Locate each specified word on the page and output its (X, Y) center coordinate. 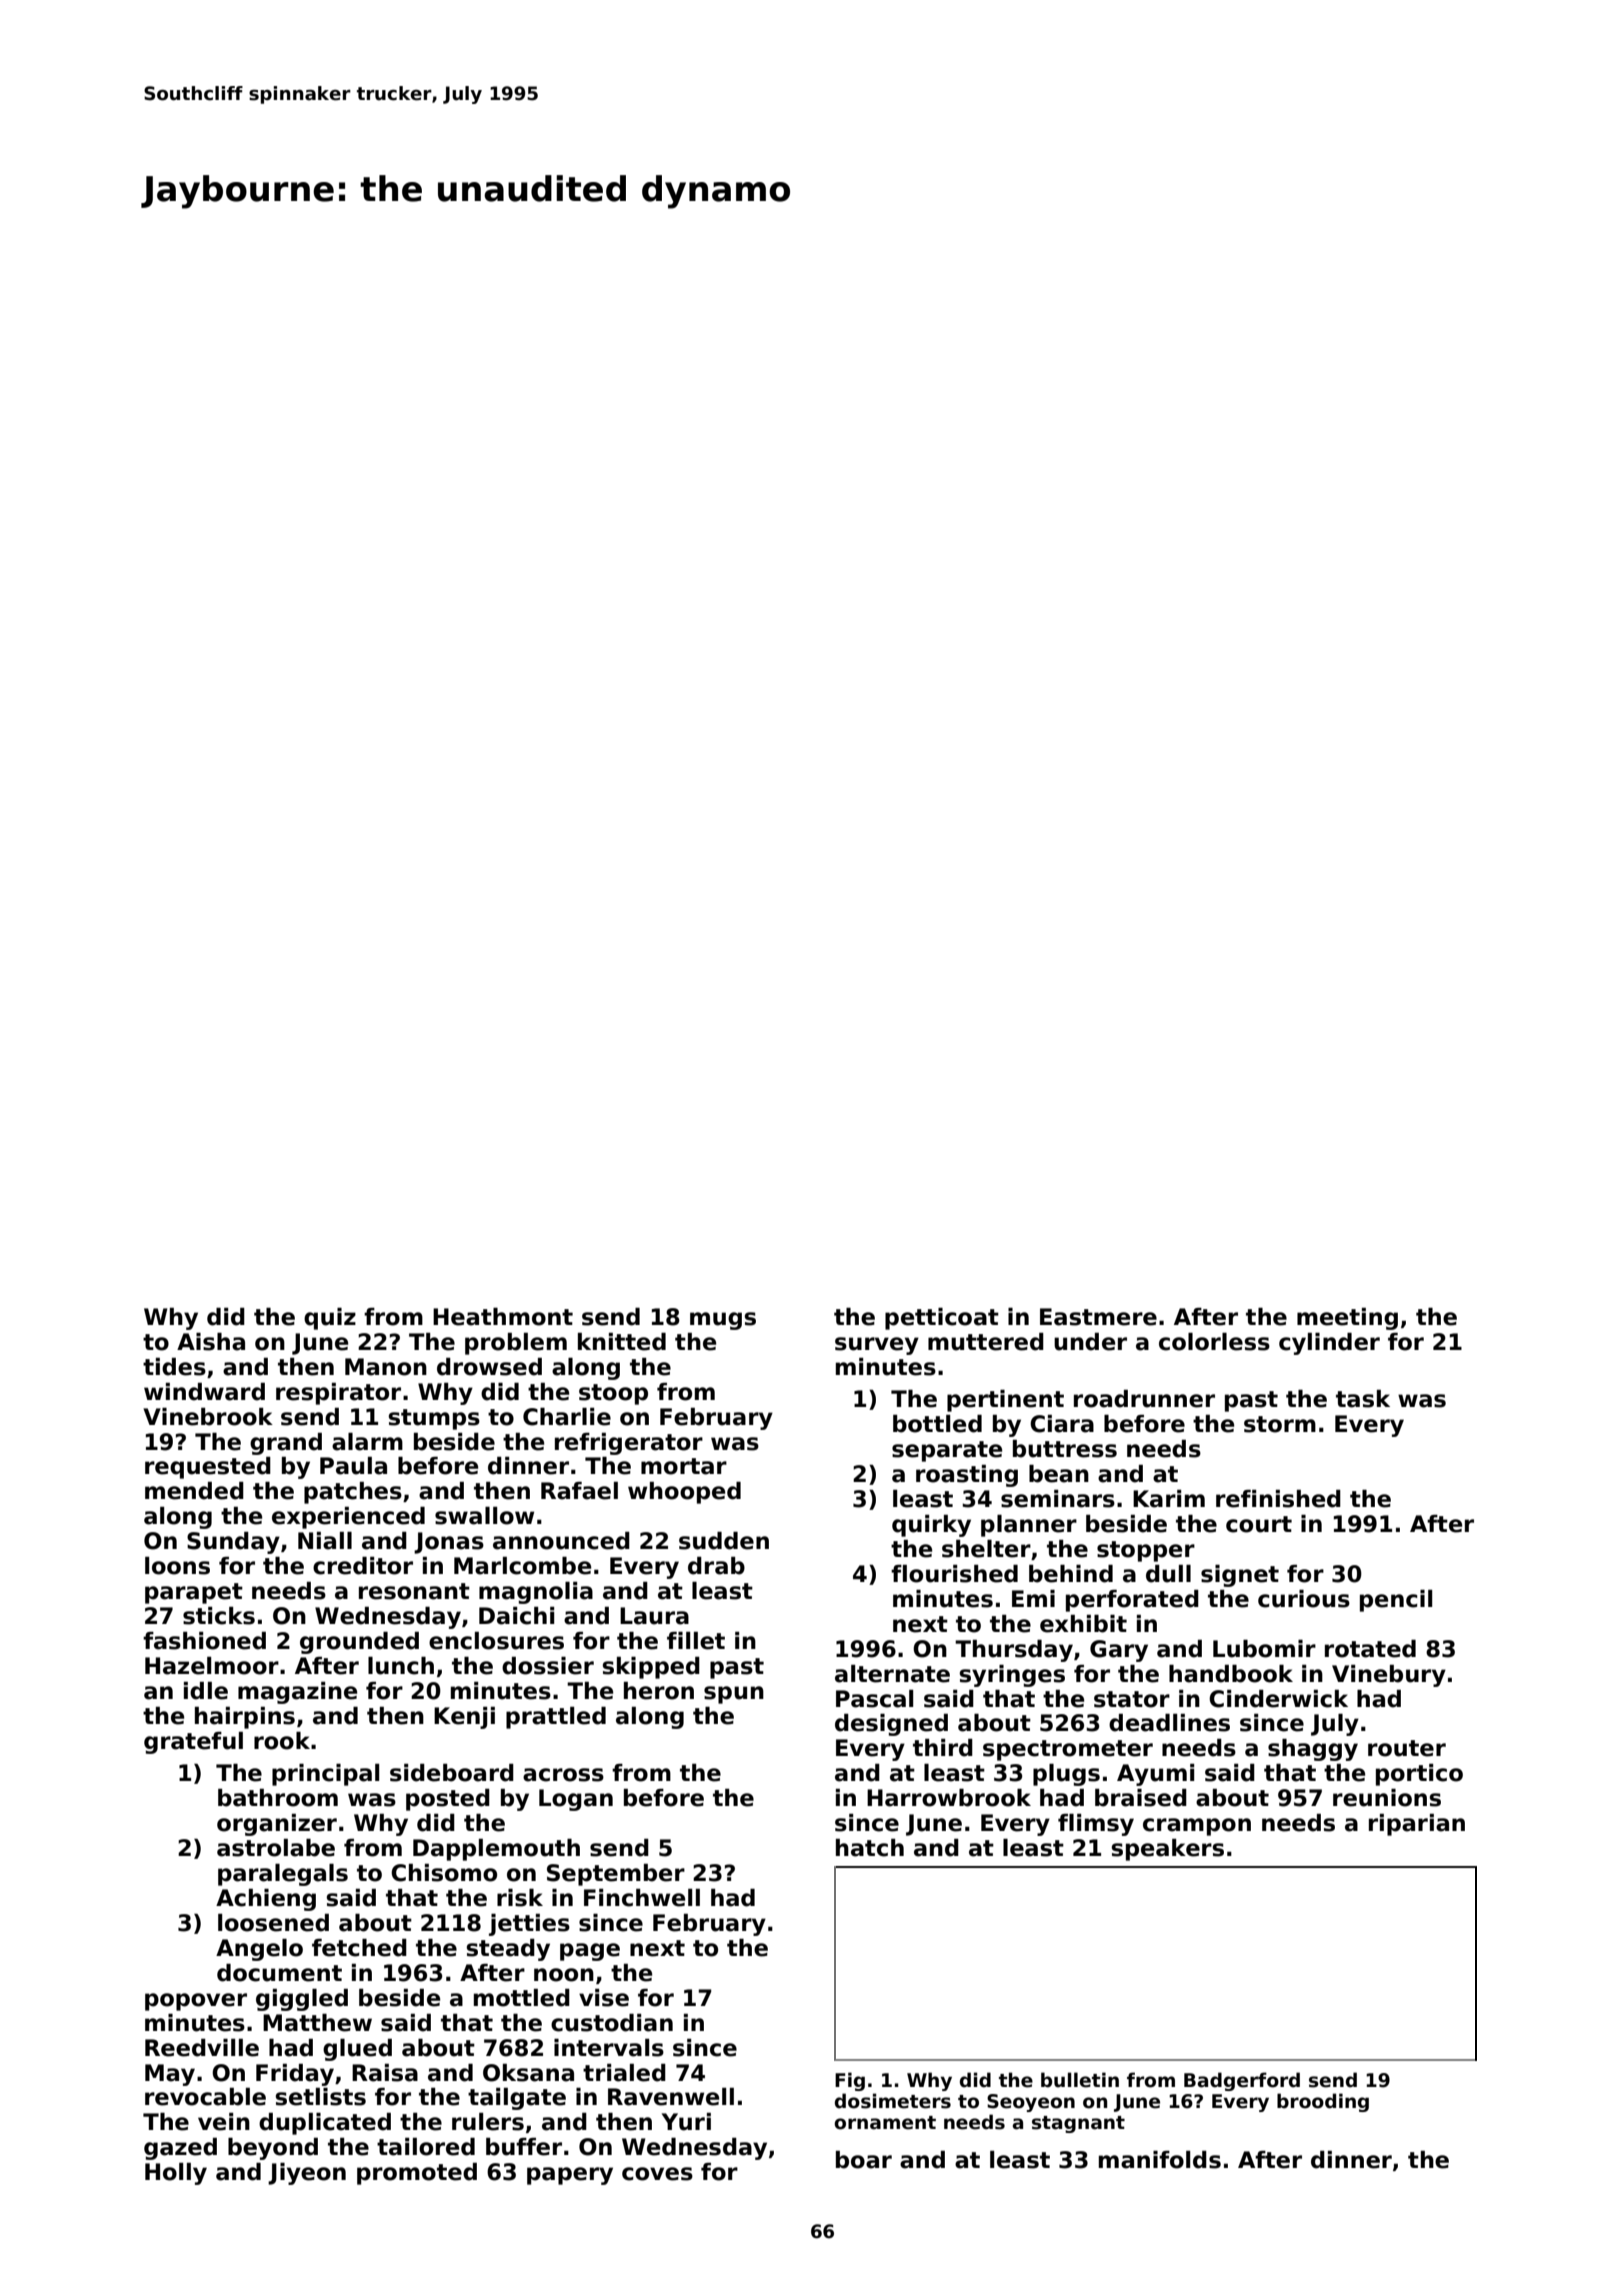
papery (570, 2176)
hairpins (245, 1718)
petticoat (942, 1319)
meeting (1347, 1319)
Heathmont (503, 1317)
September (616, 1875)
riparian (1417, 1825)
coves (657, 2174)
